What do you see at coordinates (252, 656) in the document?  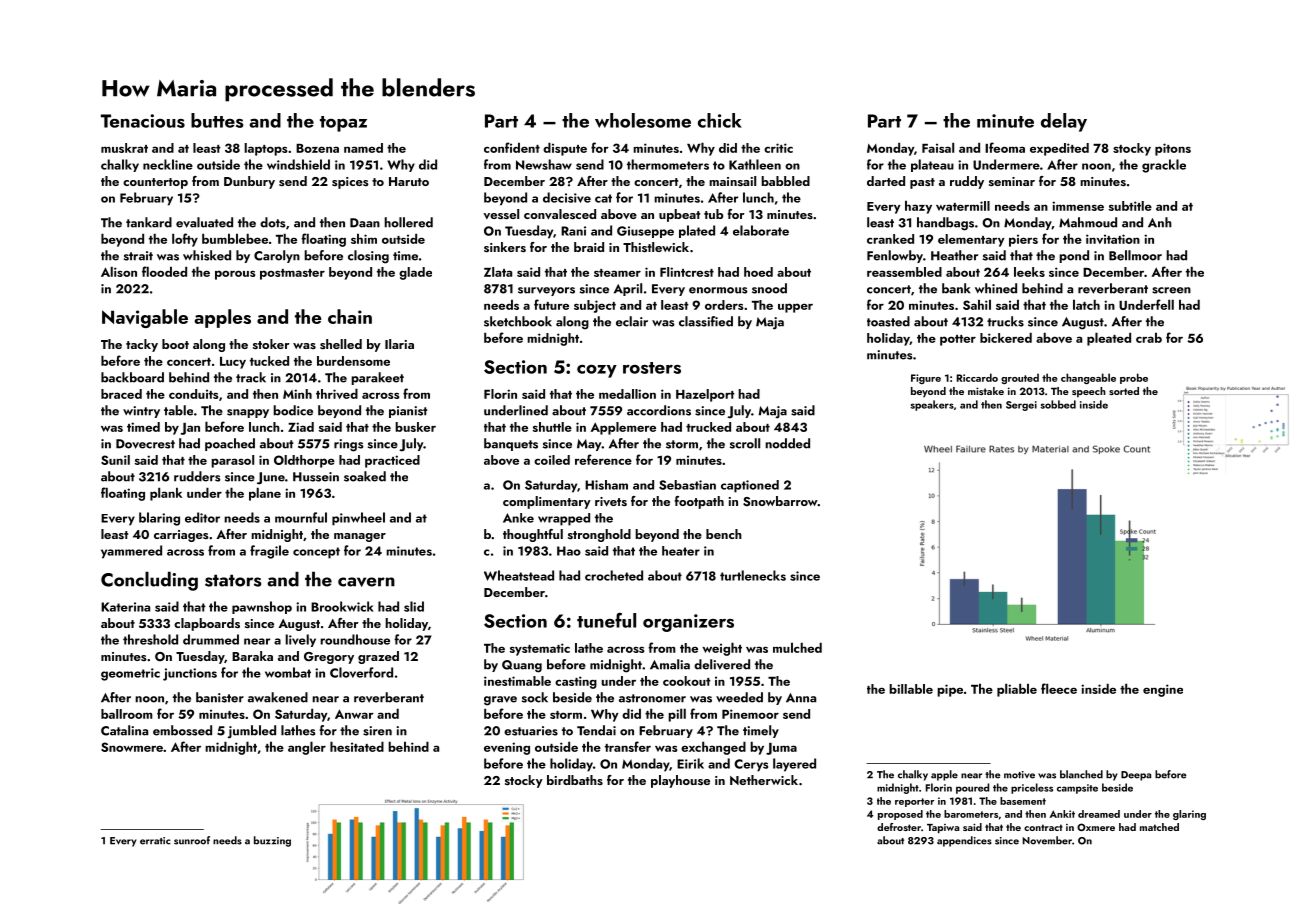 I see `Baraka` at bounding box center [252, 656].
